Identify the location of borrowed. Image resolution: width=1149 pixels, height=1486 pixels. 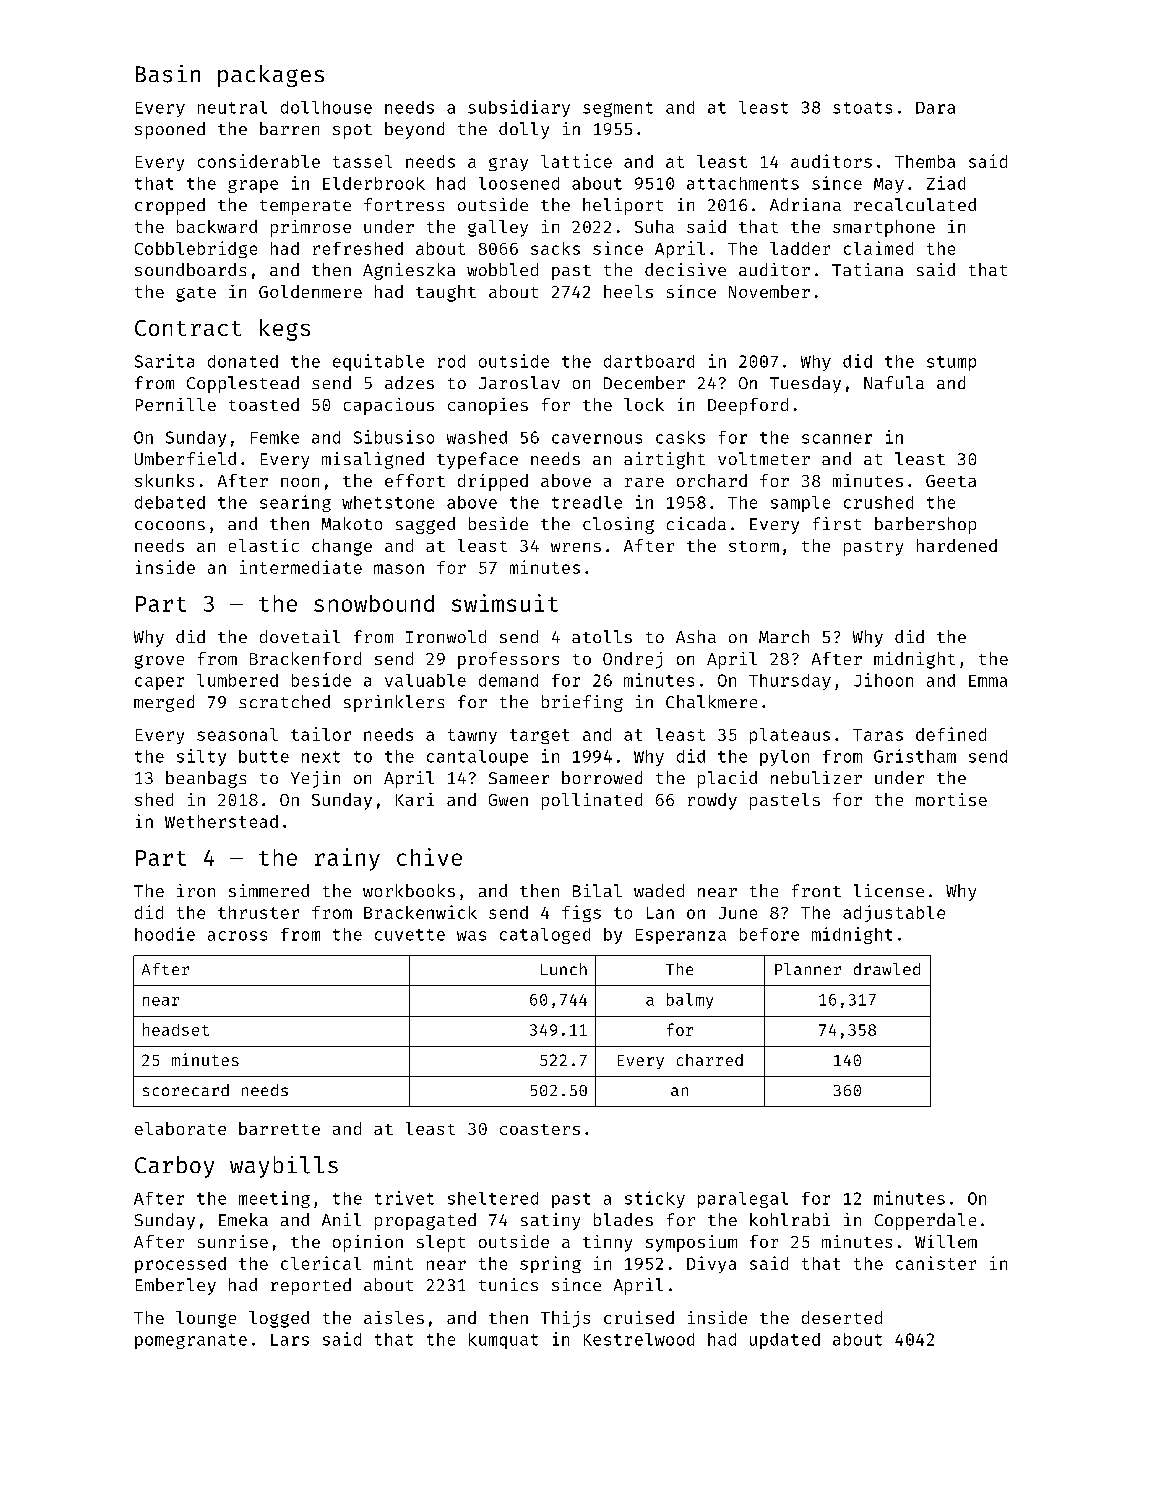
(602, 777).
